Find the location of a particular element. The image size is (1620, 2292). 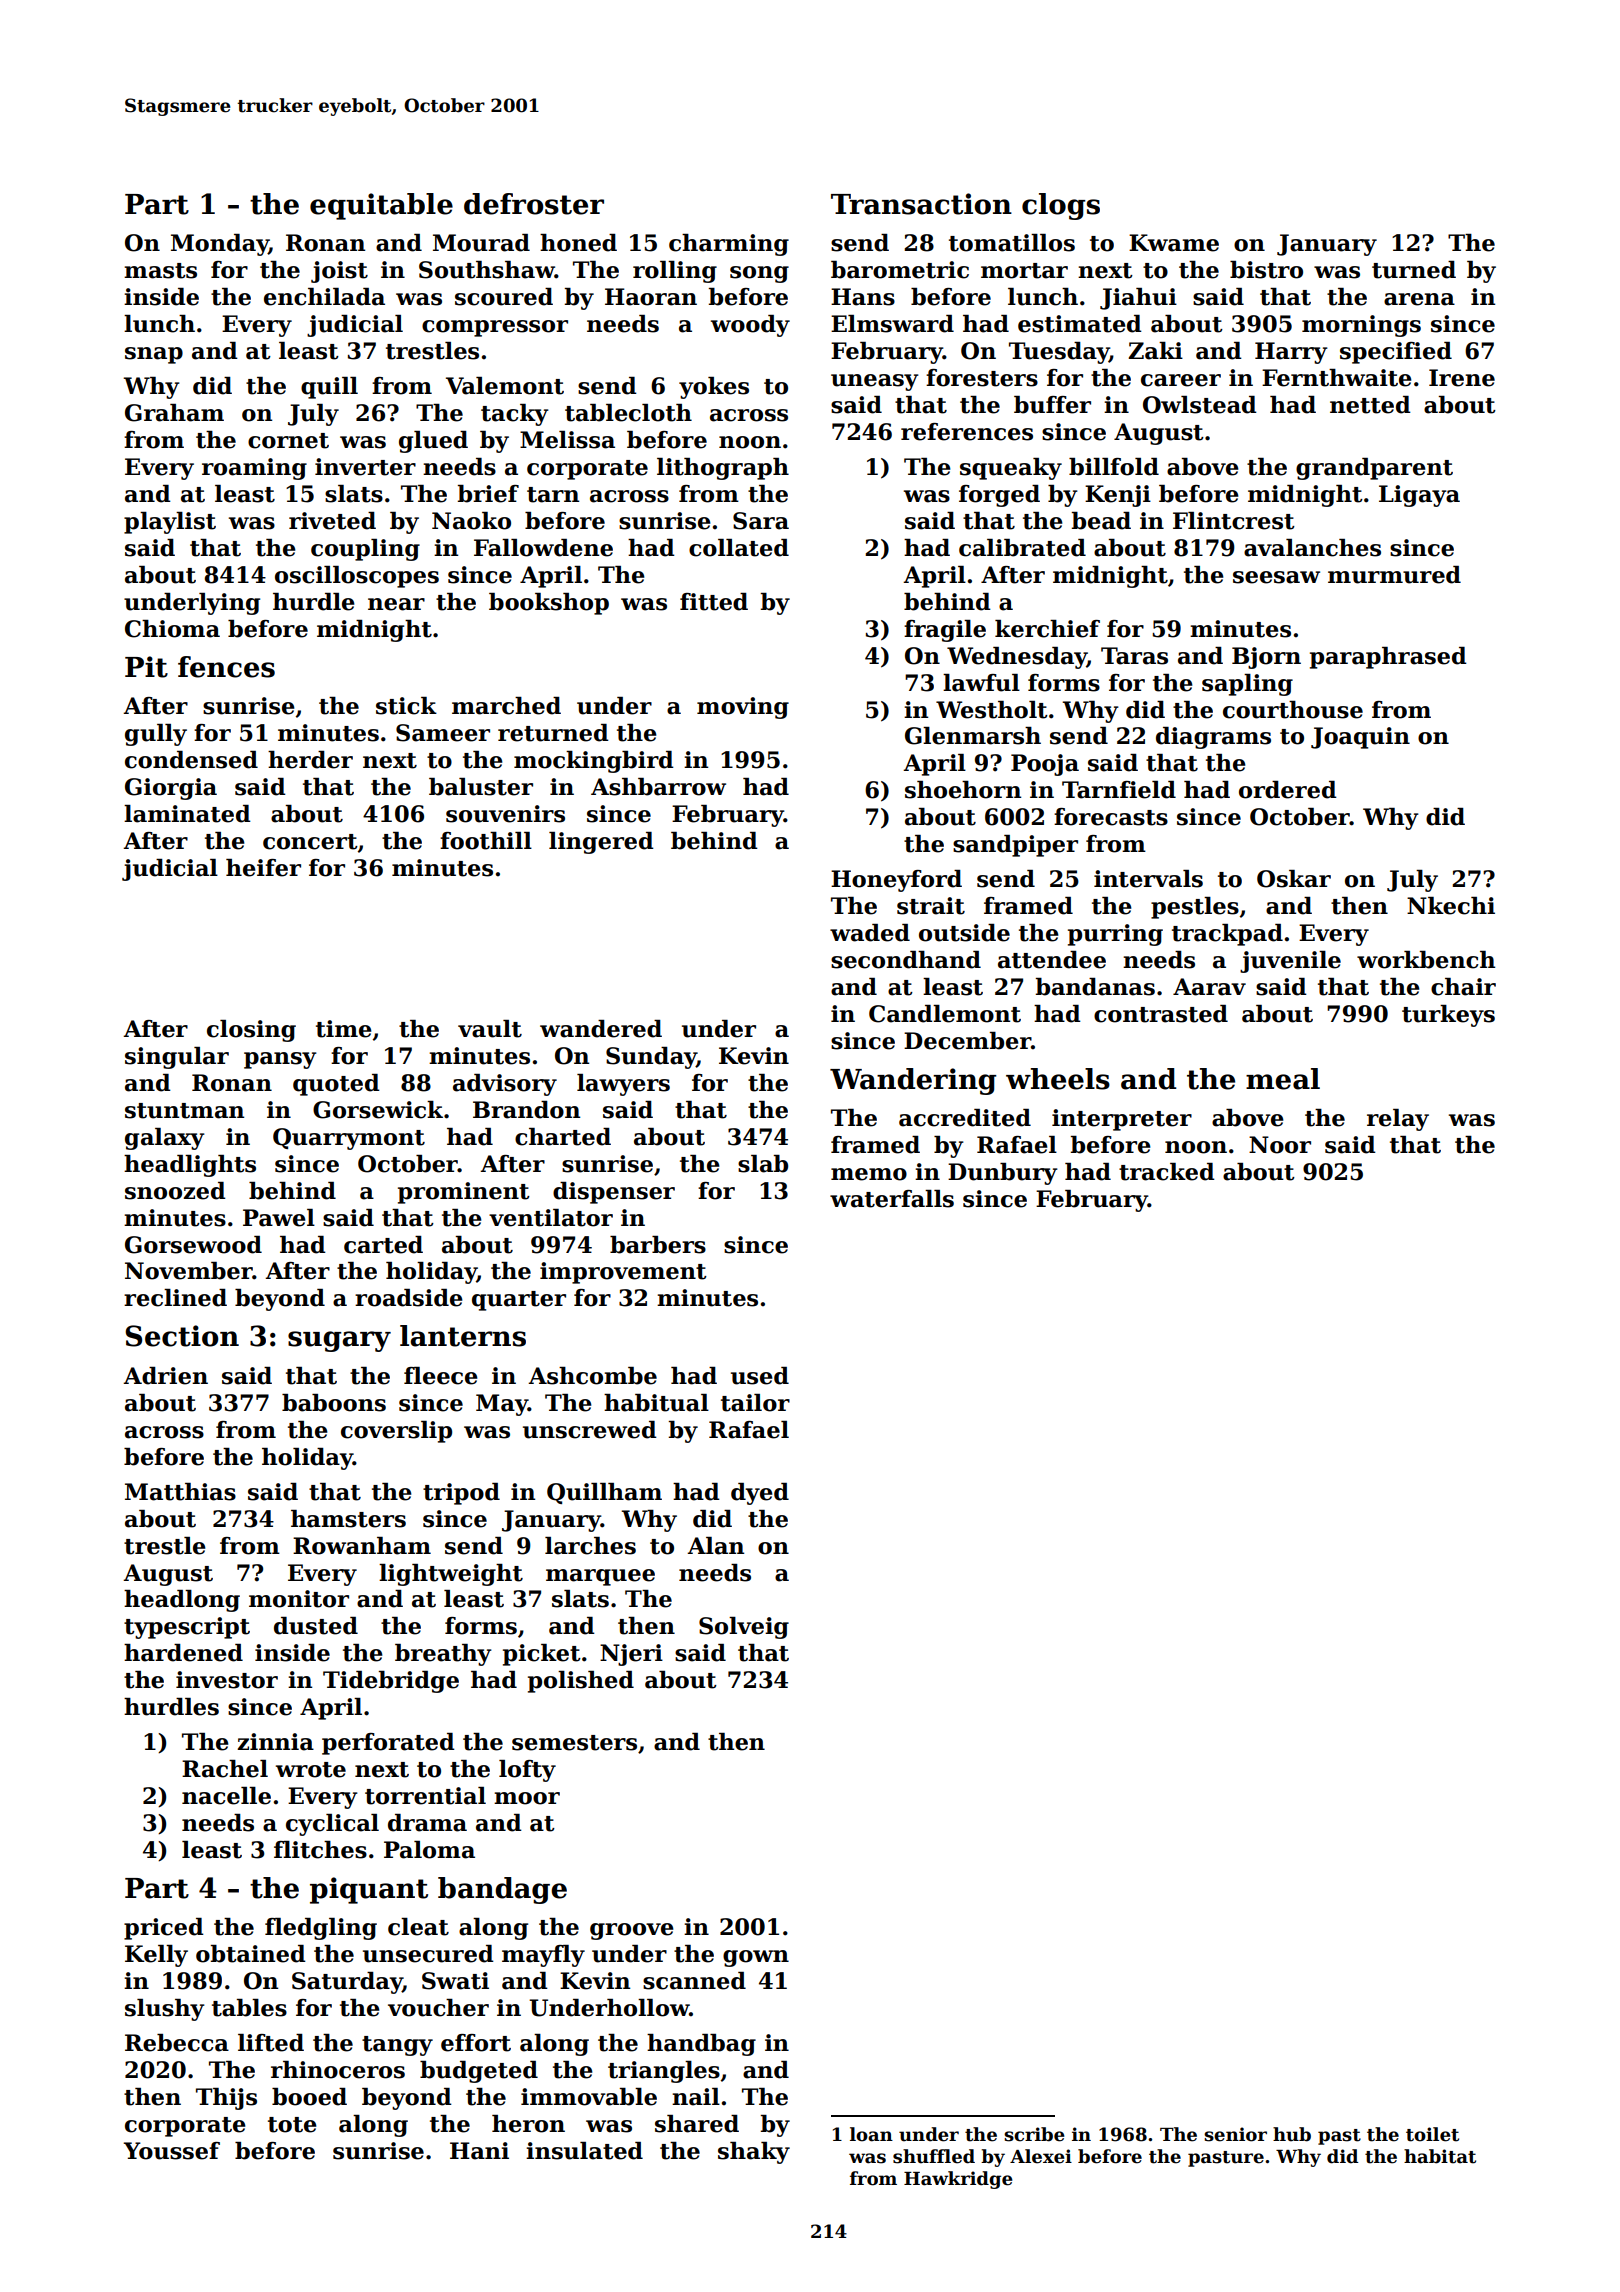

workbench is located at coordinates (1426, 960).
